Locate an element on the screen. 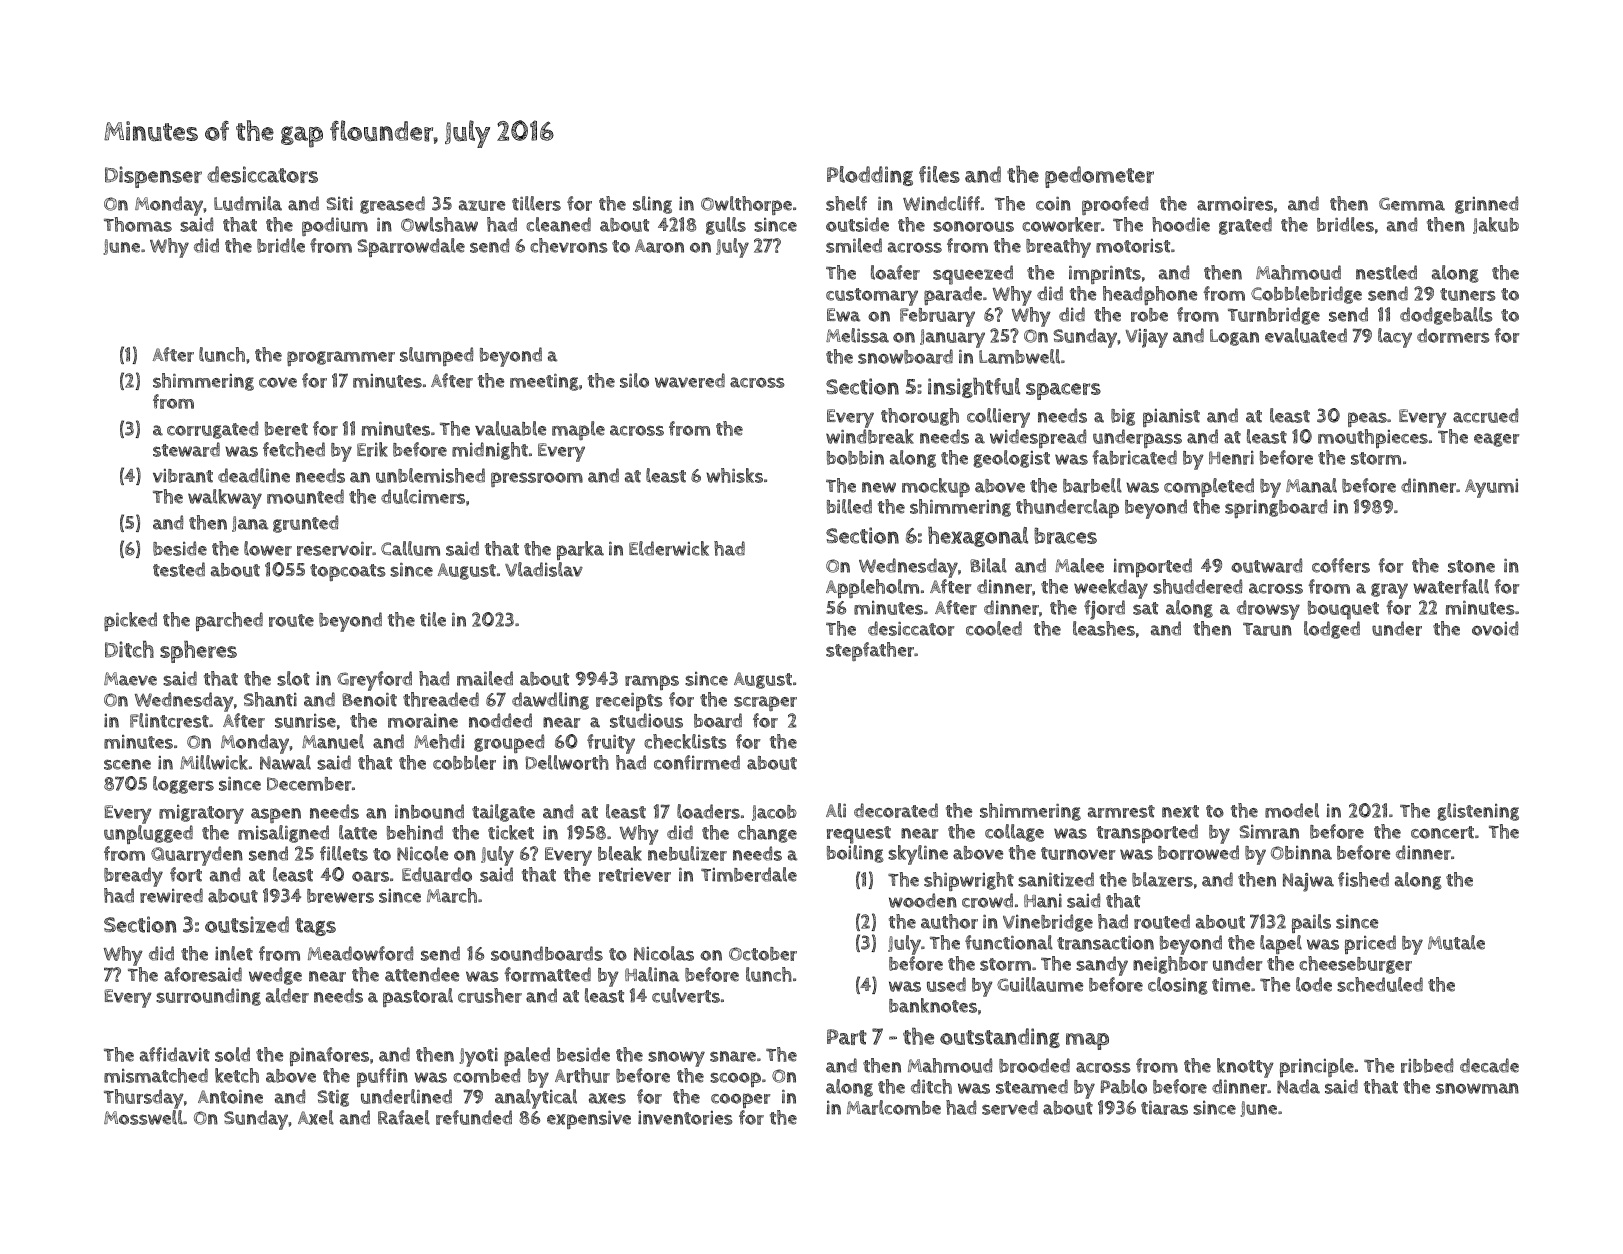 This screenshot has width=1623, height=1254. Plodding is located at coordinates (870, 176).
